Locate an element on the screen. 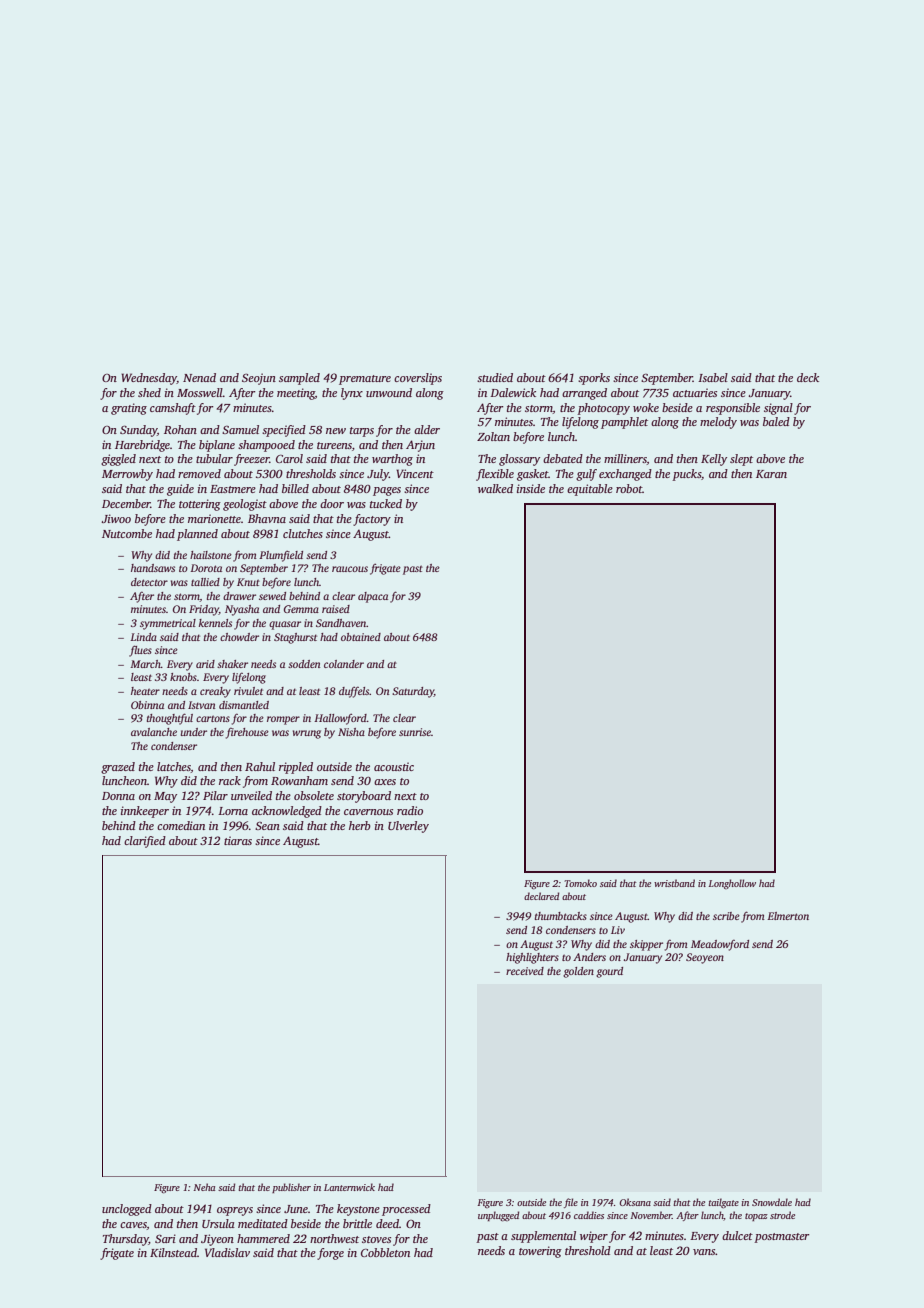 The width and height of the screenshot is (924, 1308). Cobbleton is located at coordinates (385, 1252).
